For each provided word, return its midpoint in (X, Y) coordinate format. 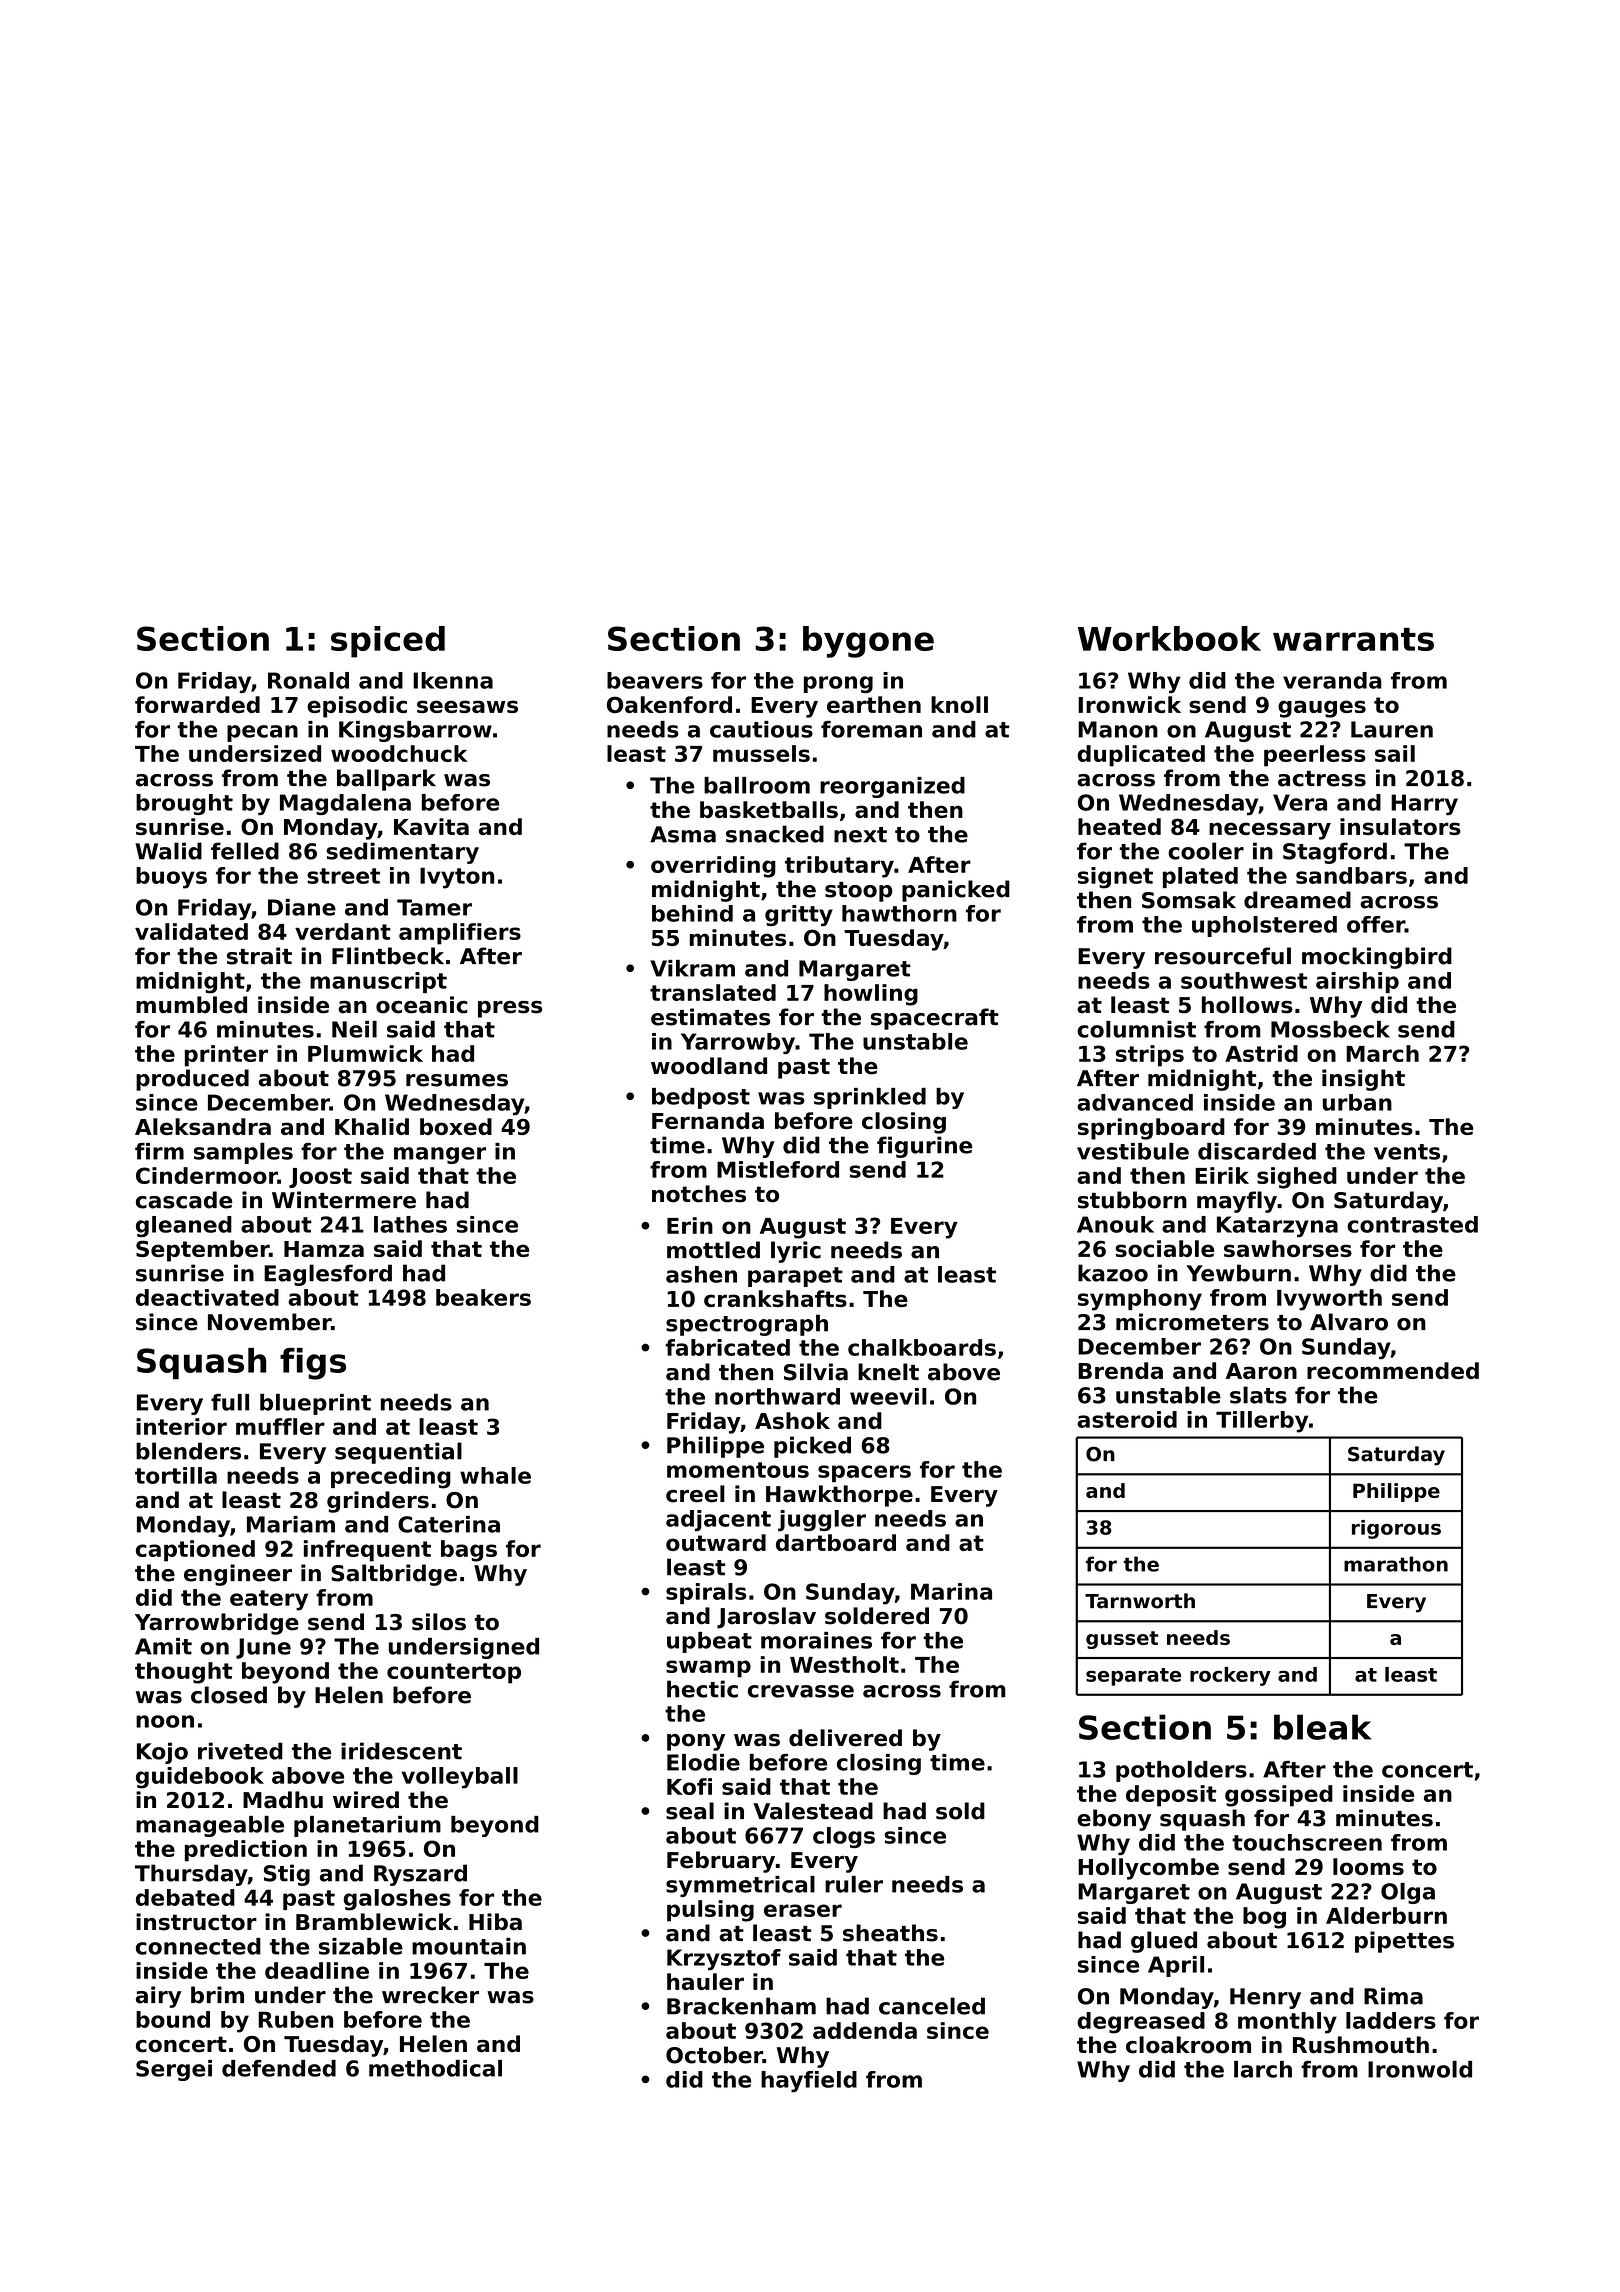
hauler (705, 1981)
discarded (1257, 1151)
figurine (925, 1147)
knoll (959, 704)
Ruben (295, 2019)
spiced (388, 642)
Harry (1424, 804)
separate (1133, 1677)
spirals (706, 1593)
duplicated (1141, 756)
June (263, 1648)
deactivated (207, 1297)
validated (191, 931)
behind (692, 913)
